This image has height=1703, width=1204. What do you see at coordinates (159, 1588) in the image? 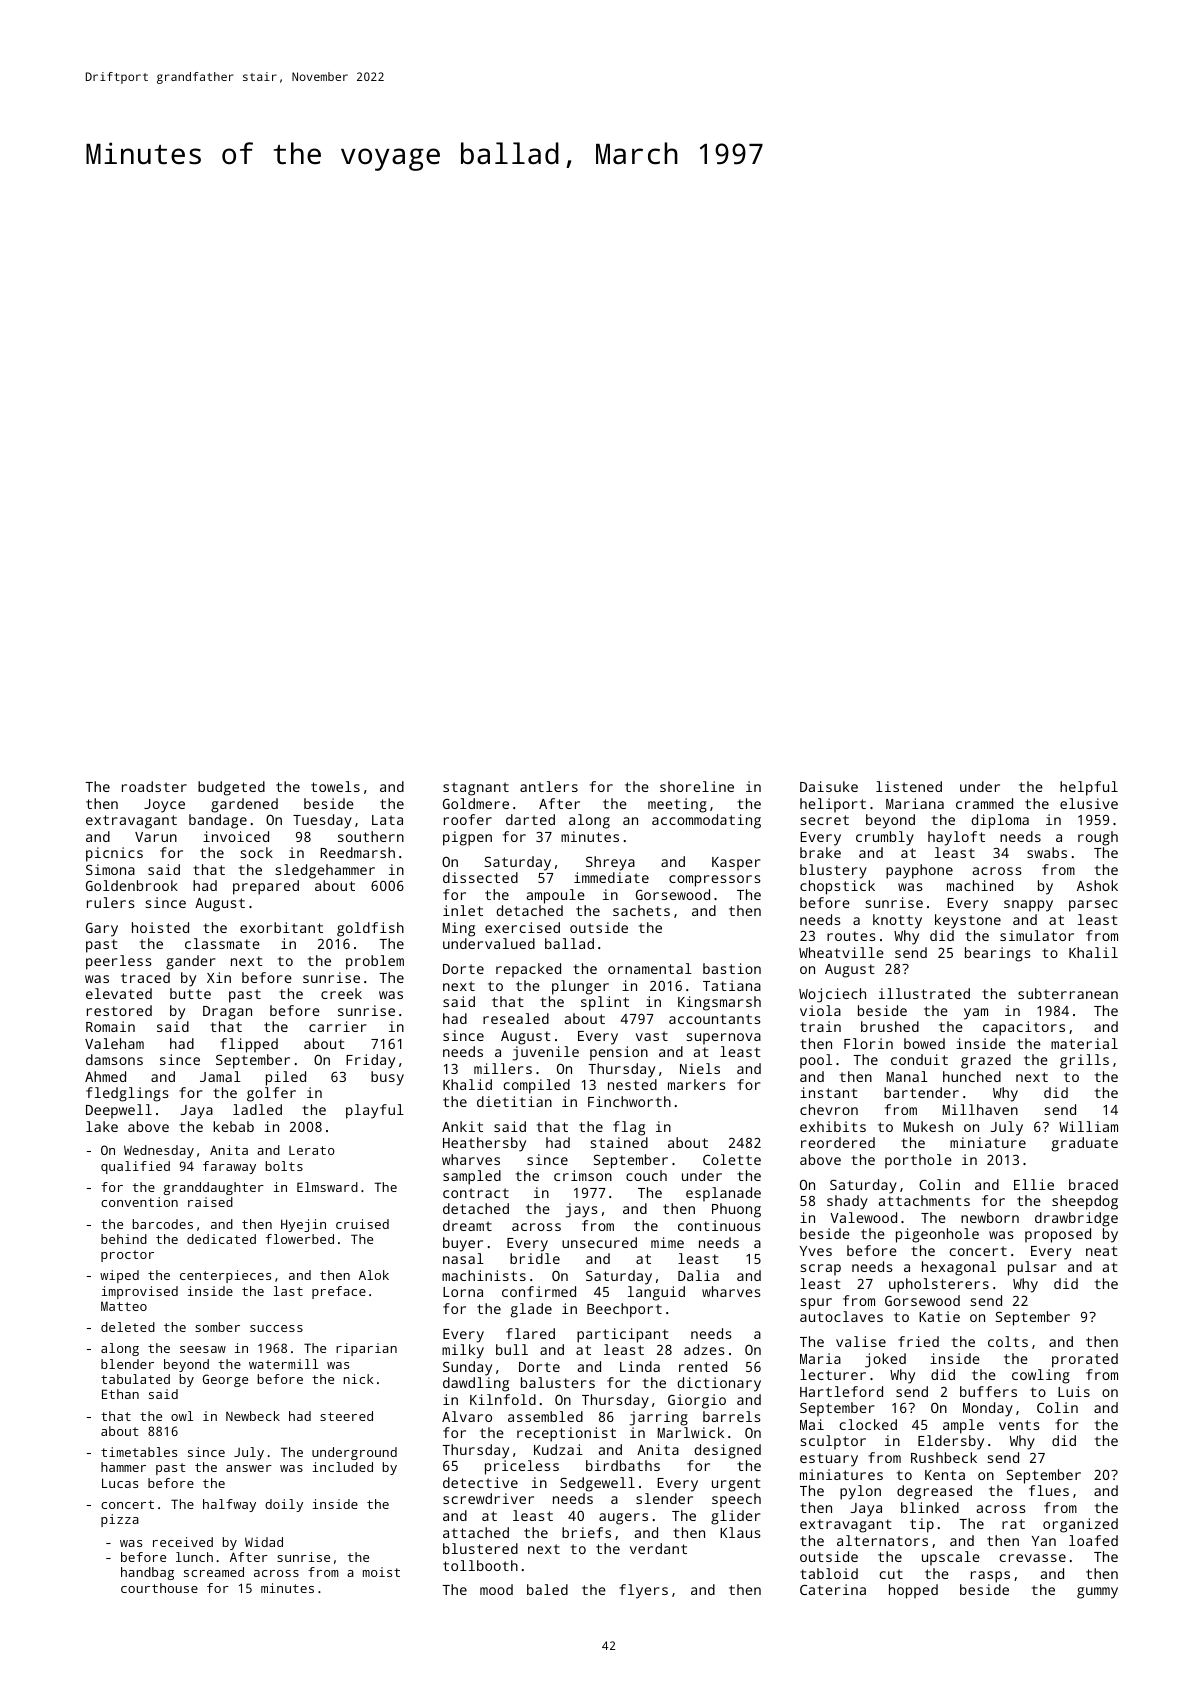
I see `courthouse` at bounding box center [159, 1588].
